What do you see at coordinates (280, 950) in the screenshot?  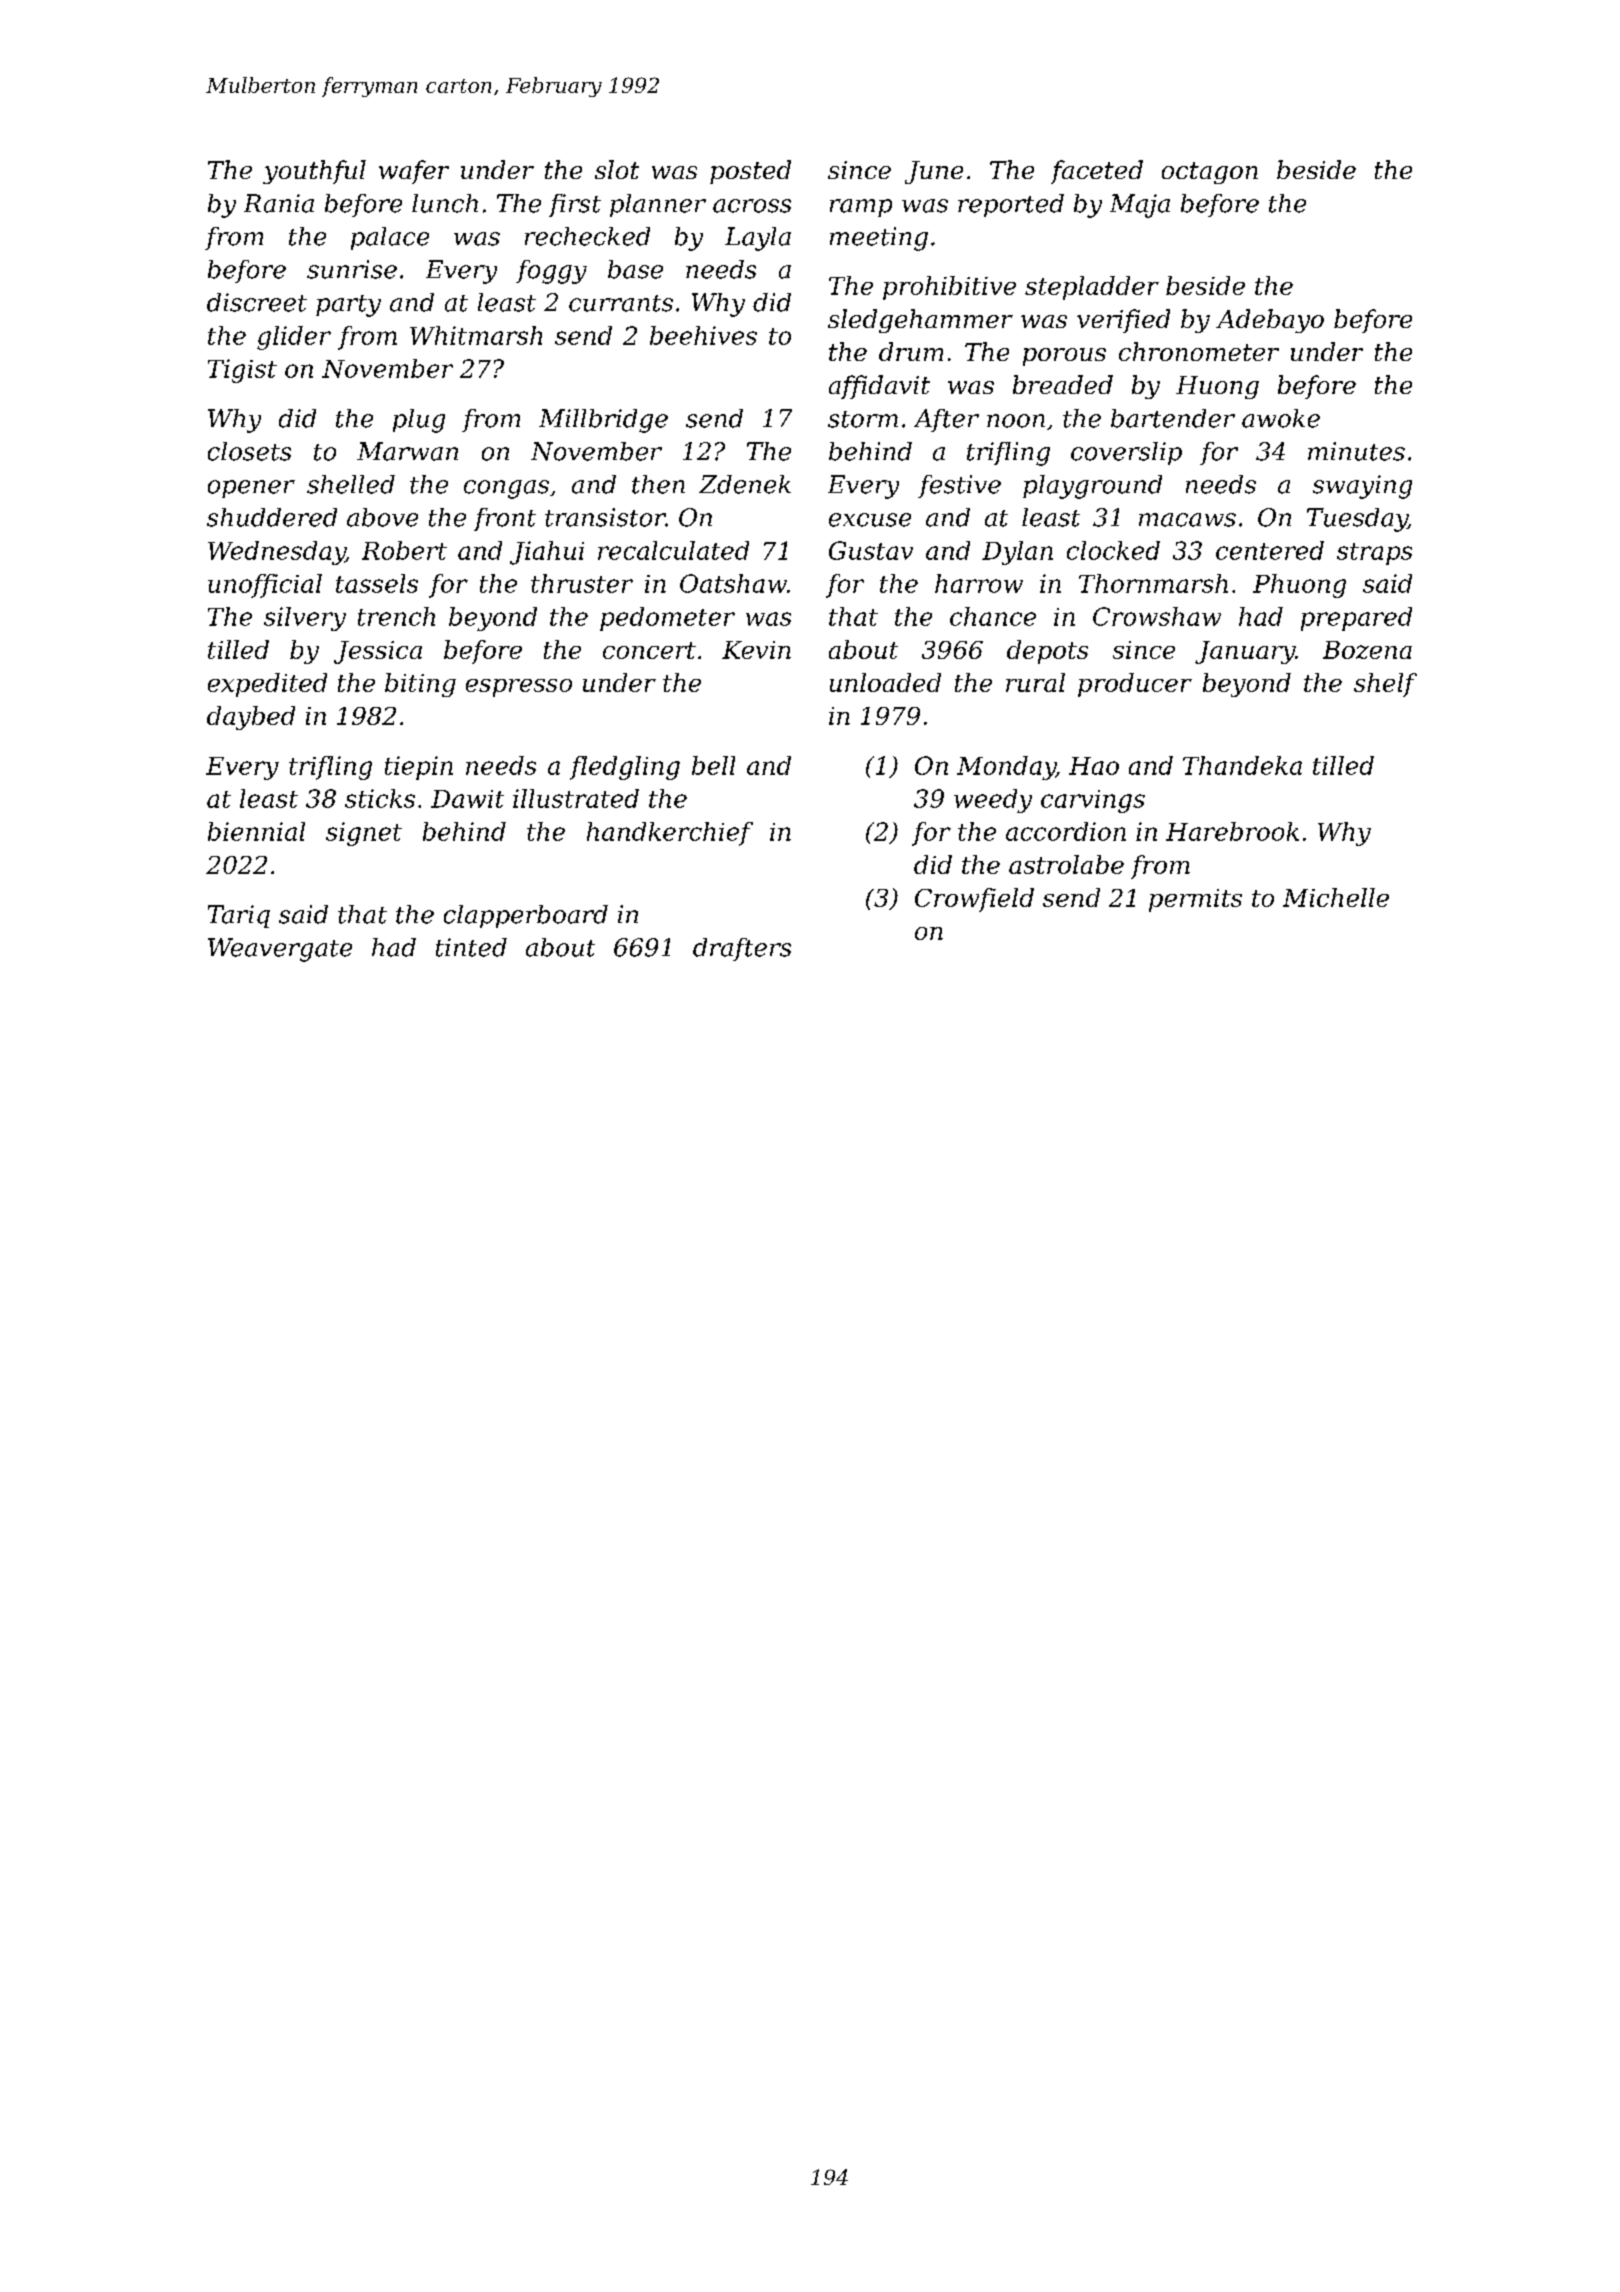 I see `Weavergate` at bounding box center [280, 950].
